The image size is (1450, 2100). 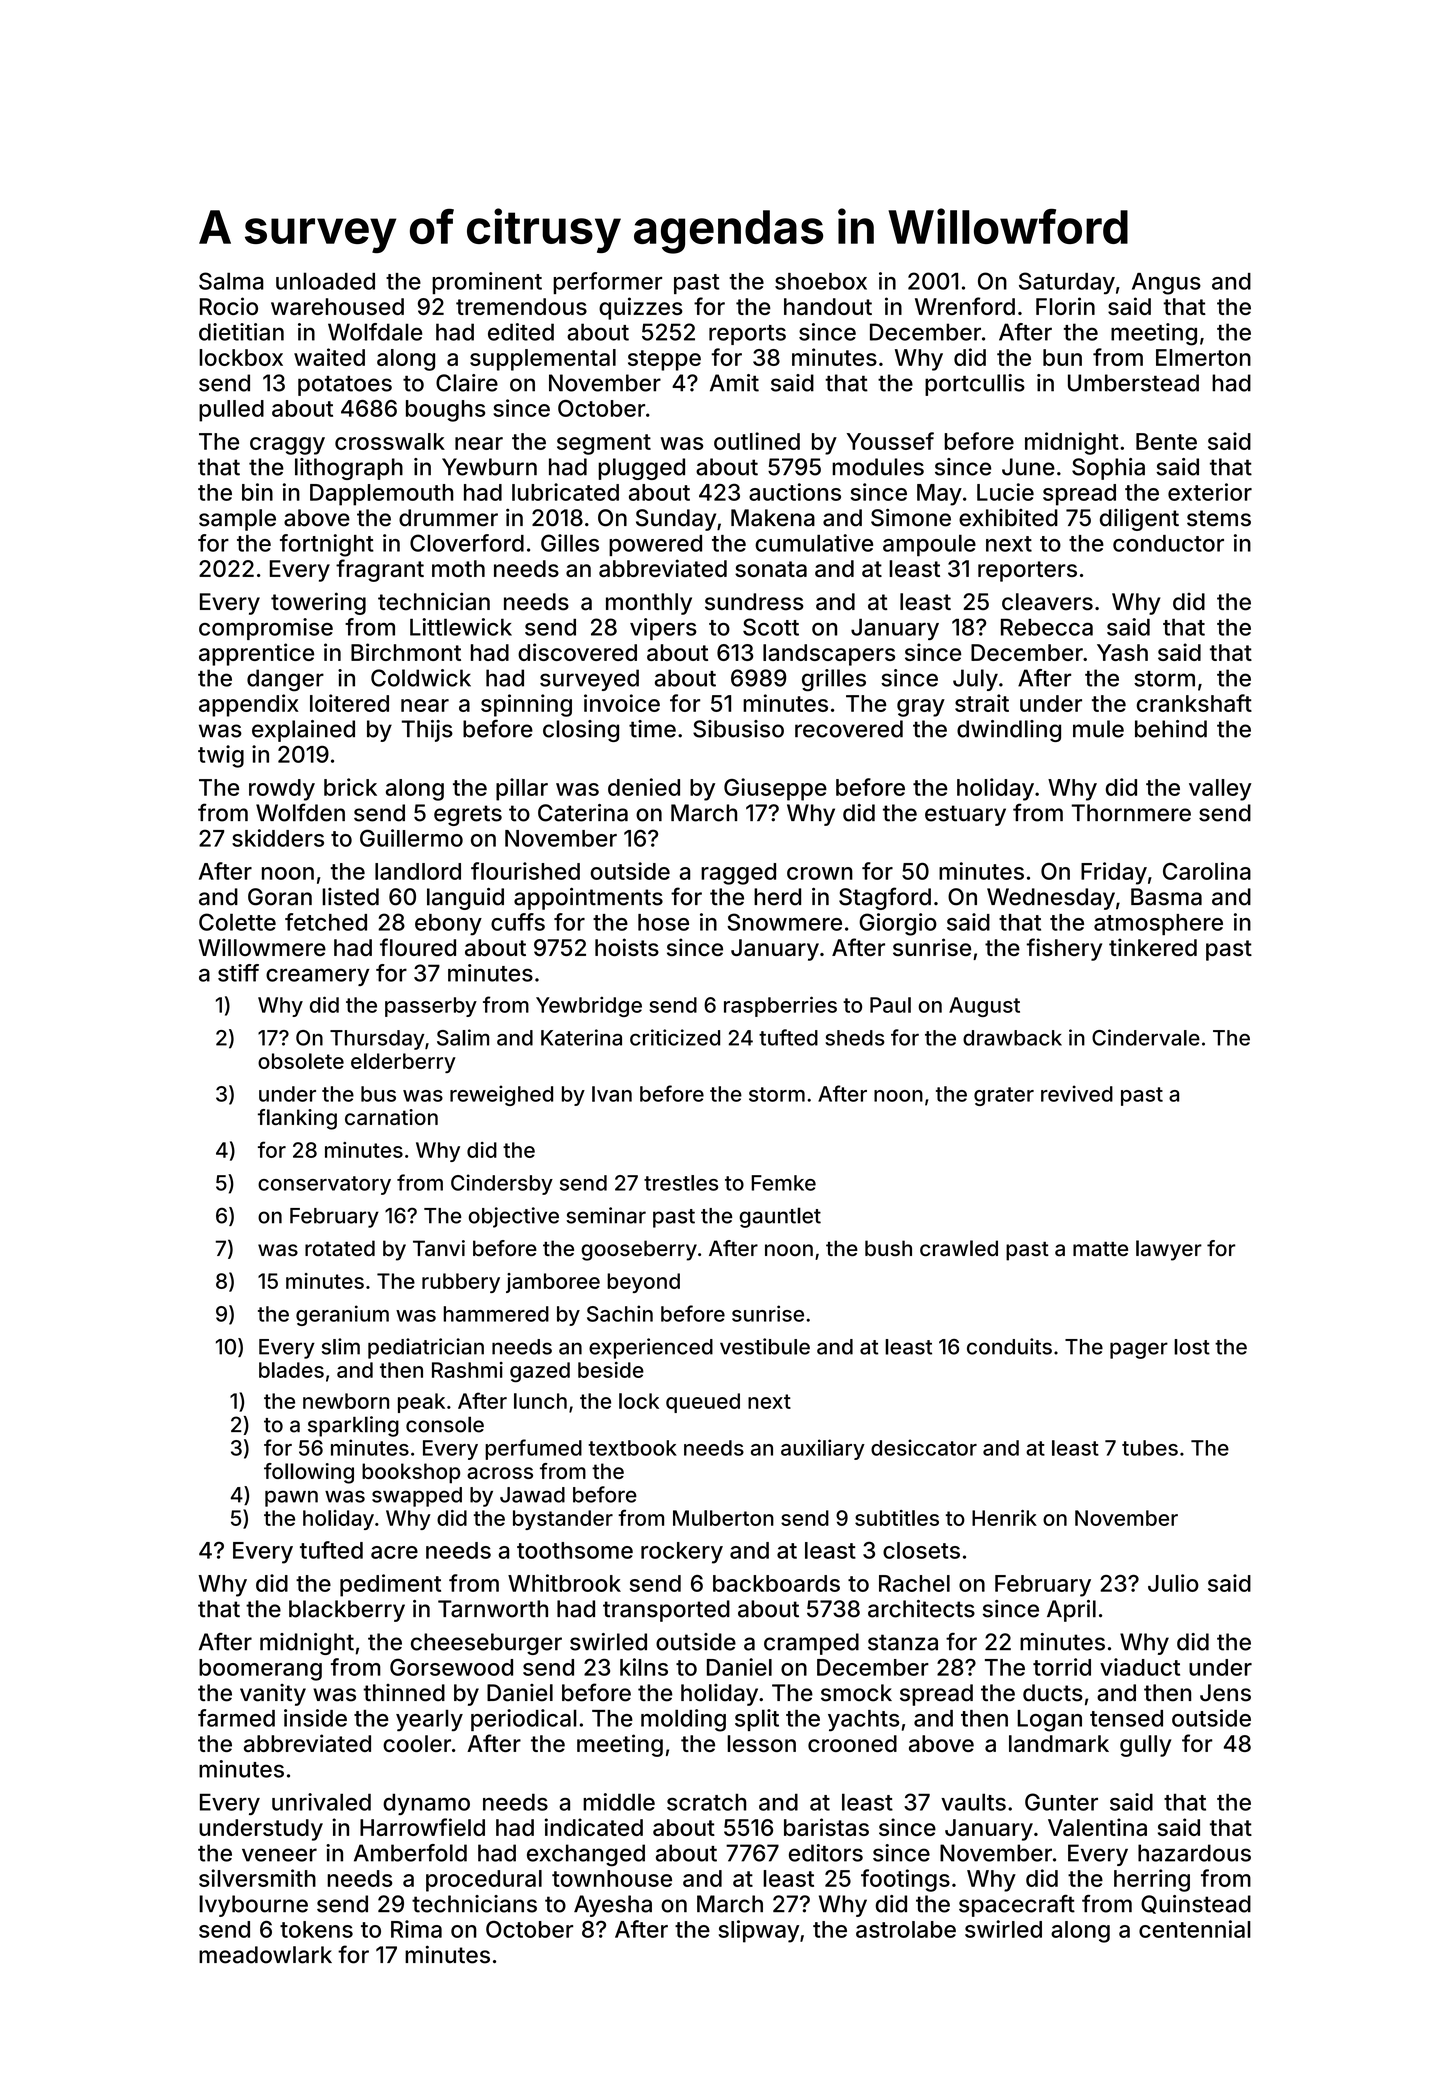 What do you see at coordinates (759, 1931) in the screenshot?
I see `slipway` at bounding box center [759, 1931].
